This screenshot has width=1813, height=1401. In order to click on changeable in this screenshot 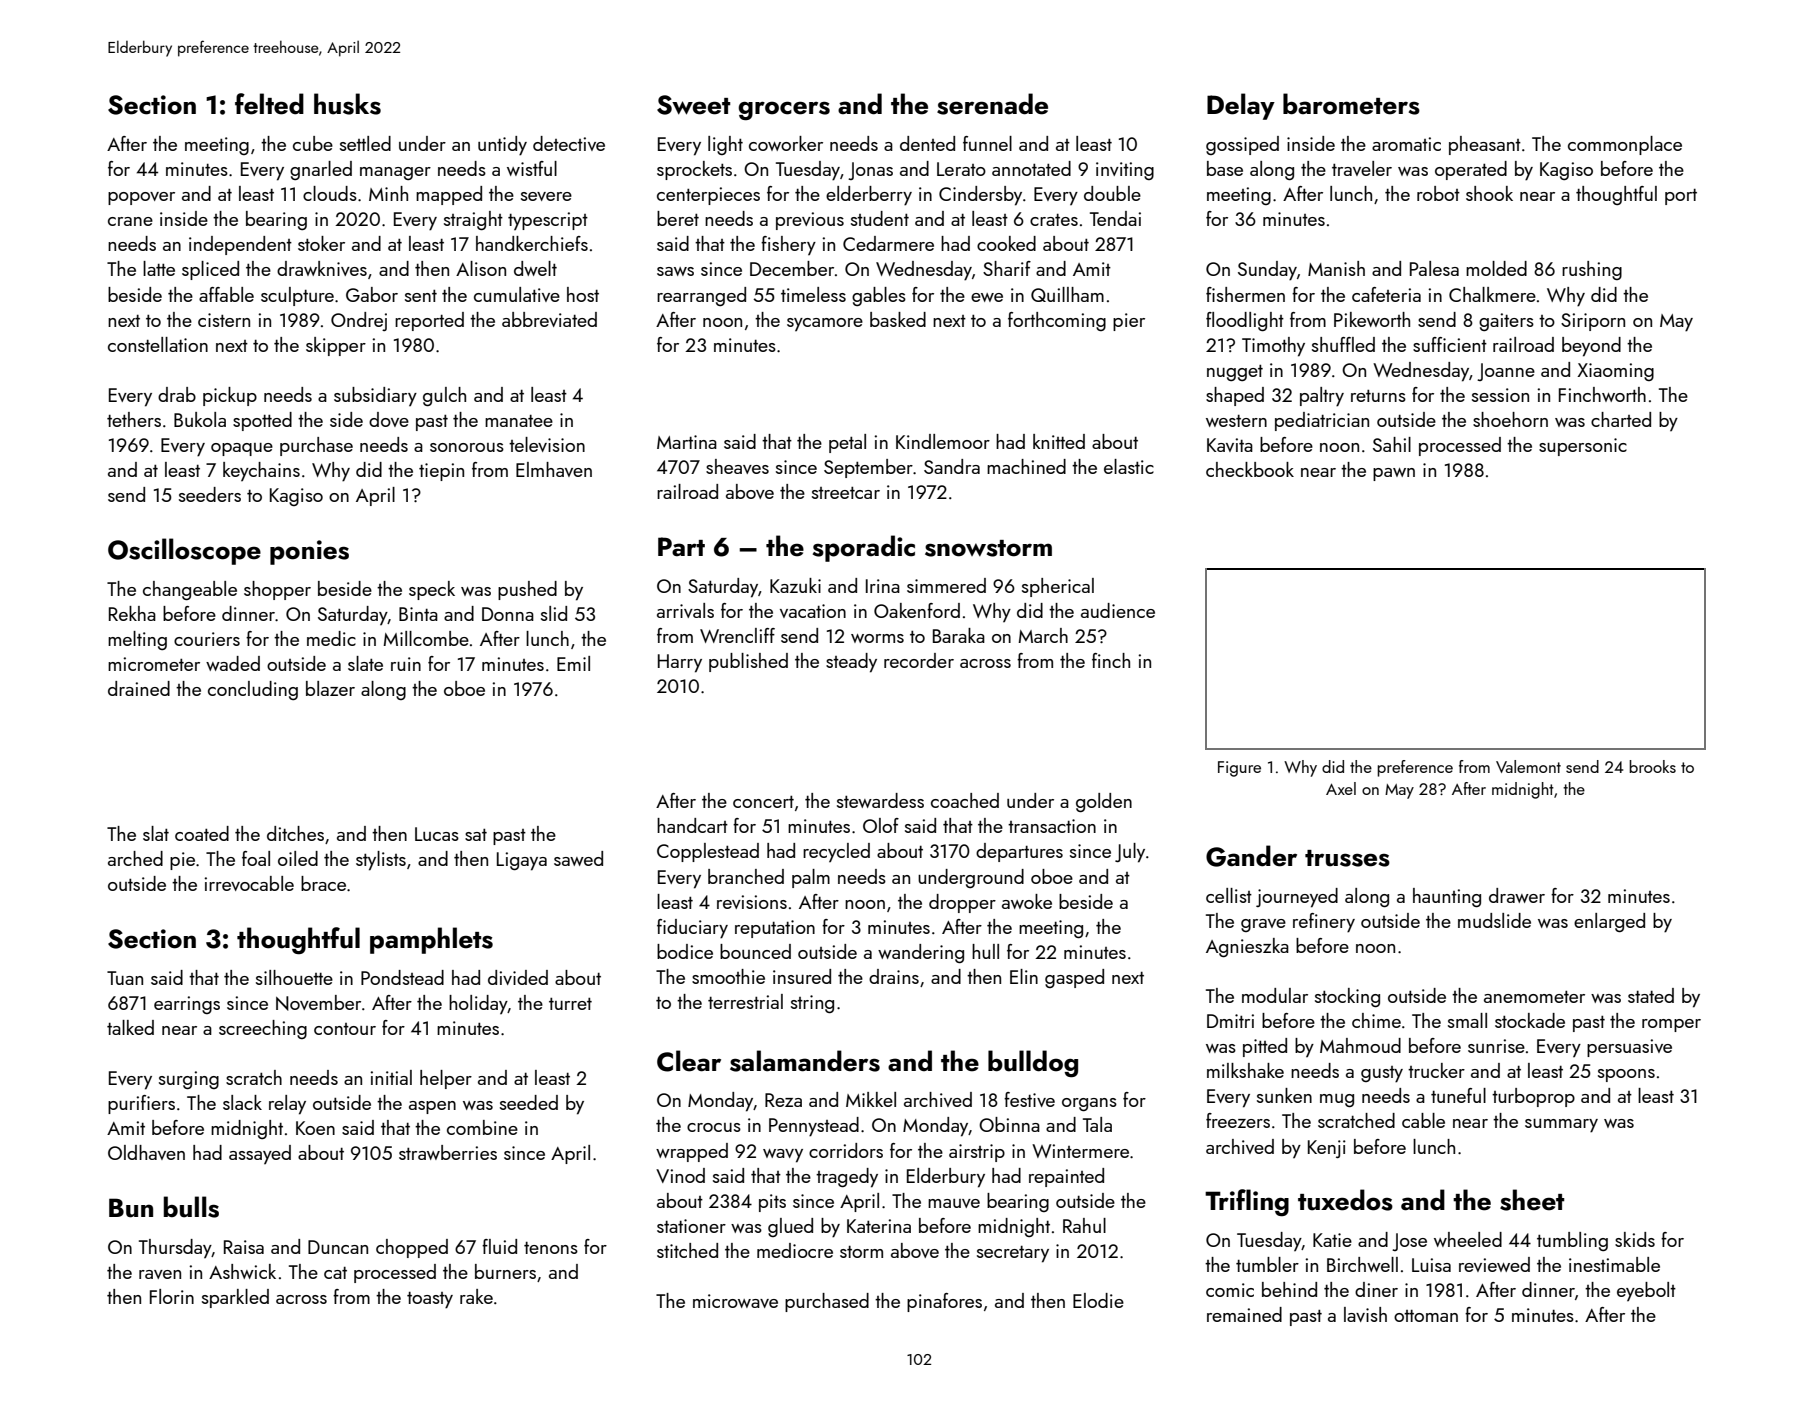, I will do `click(190, 590)`.
